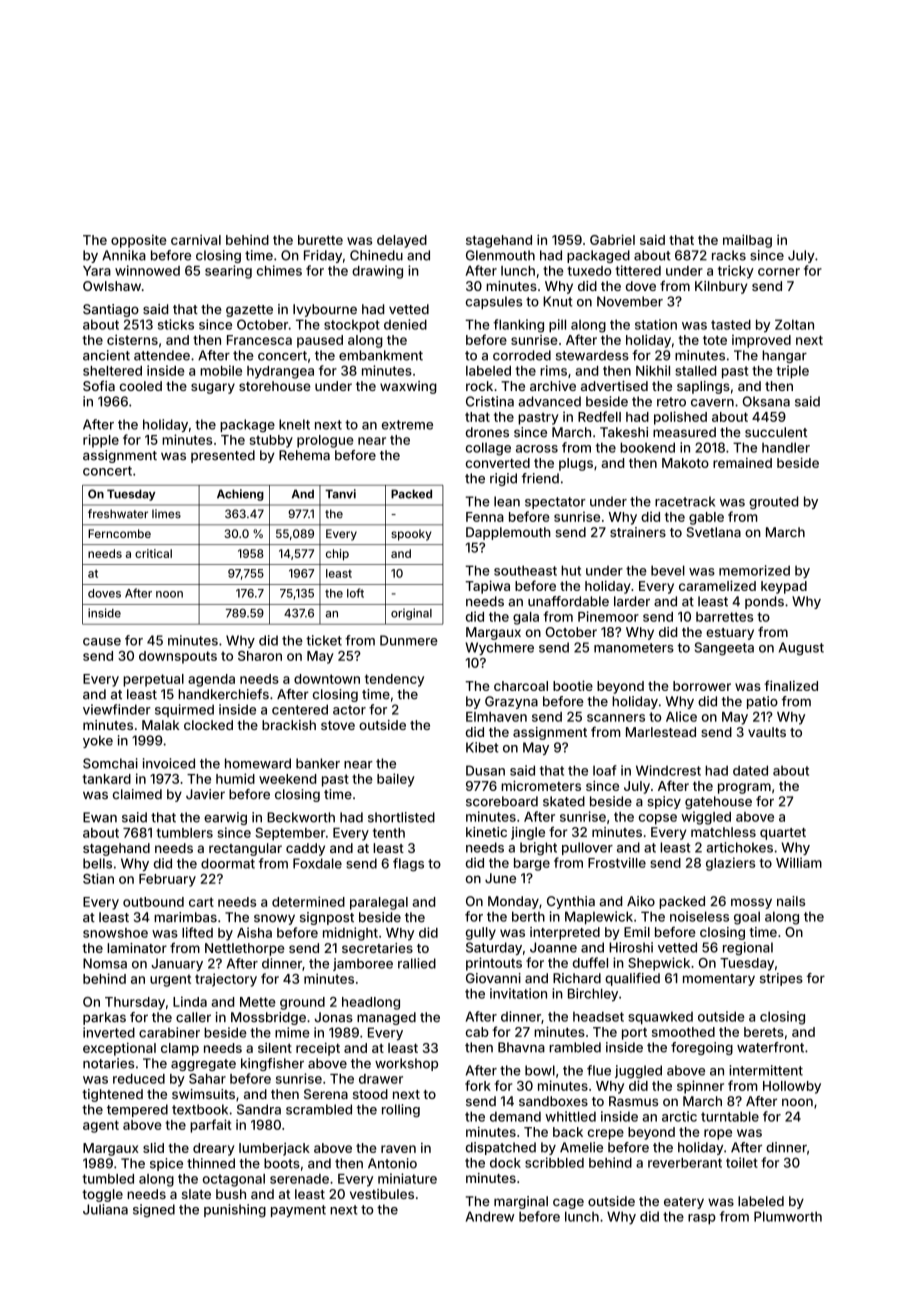 The width and height of the page is (908, 1316). What do you see at coordinates (477, 1032) in the page?
I see `cab` at bounding box center [477, 1032].
